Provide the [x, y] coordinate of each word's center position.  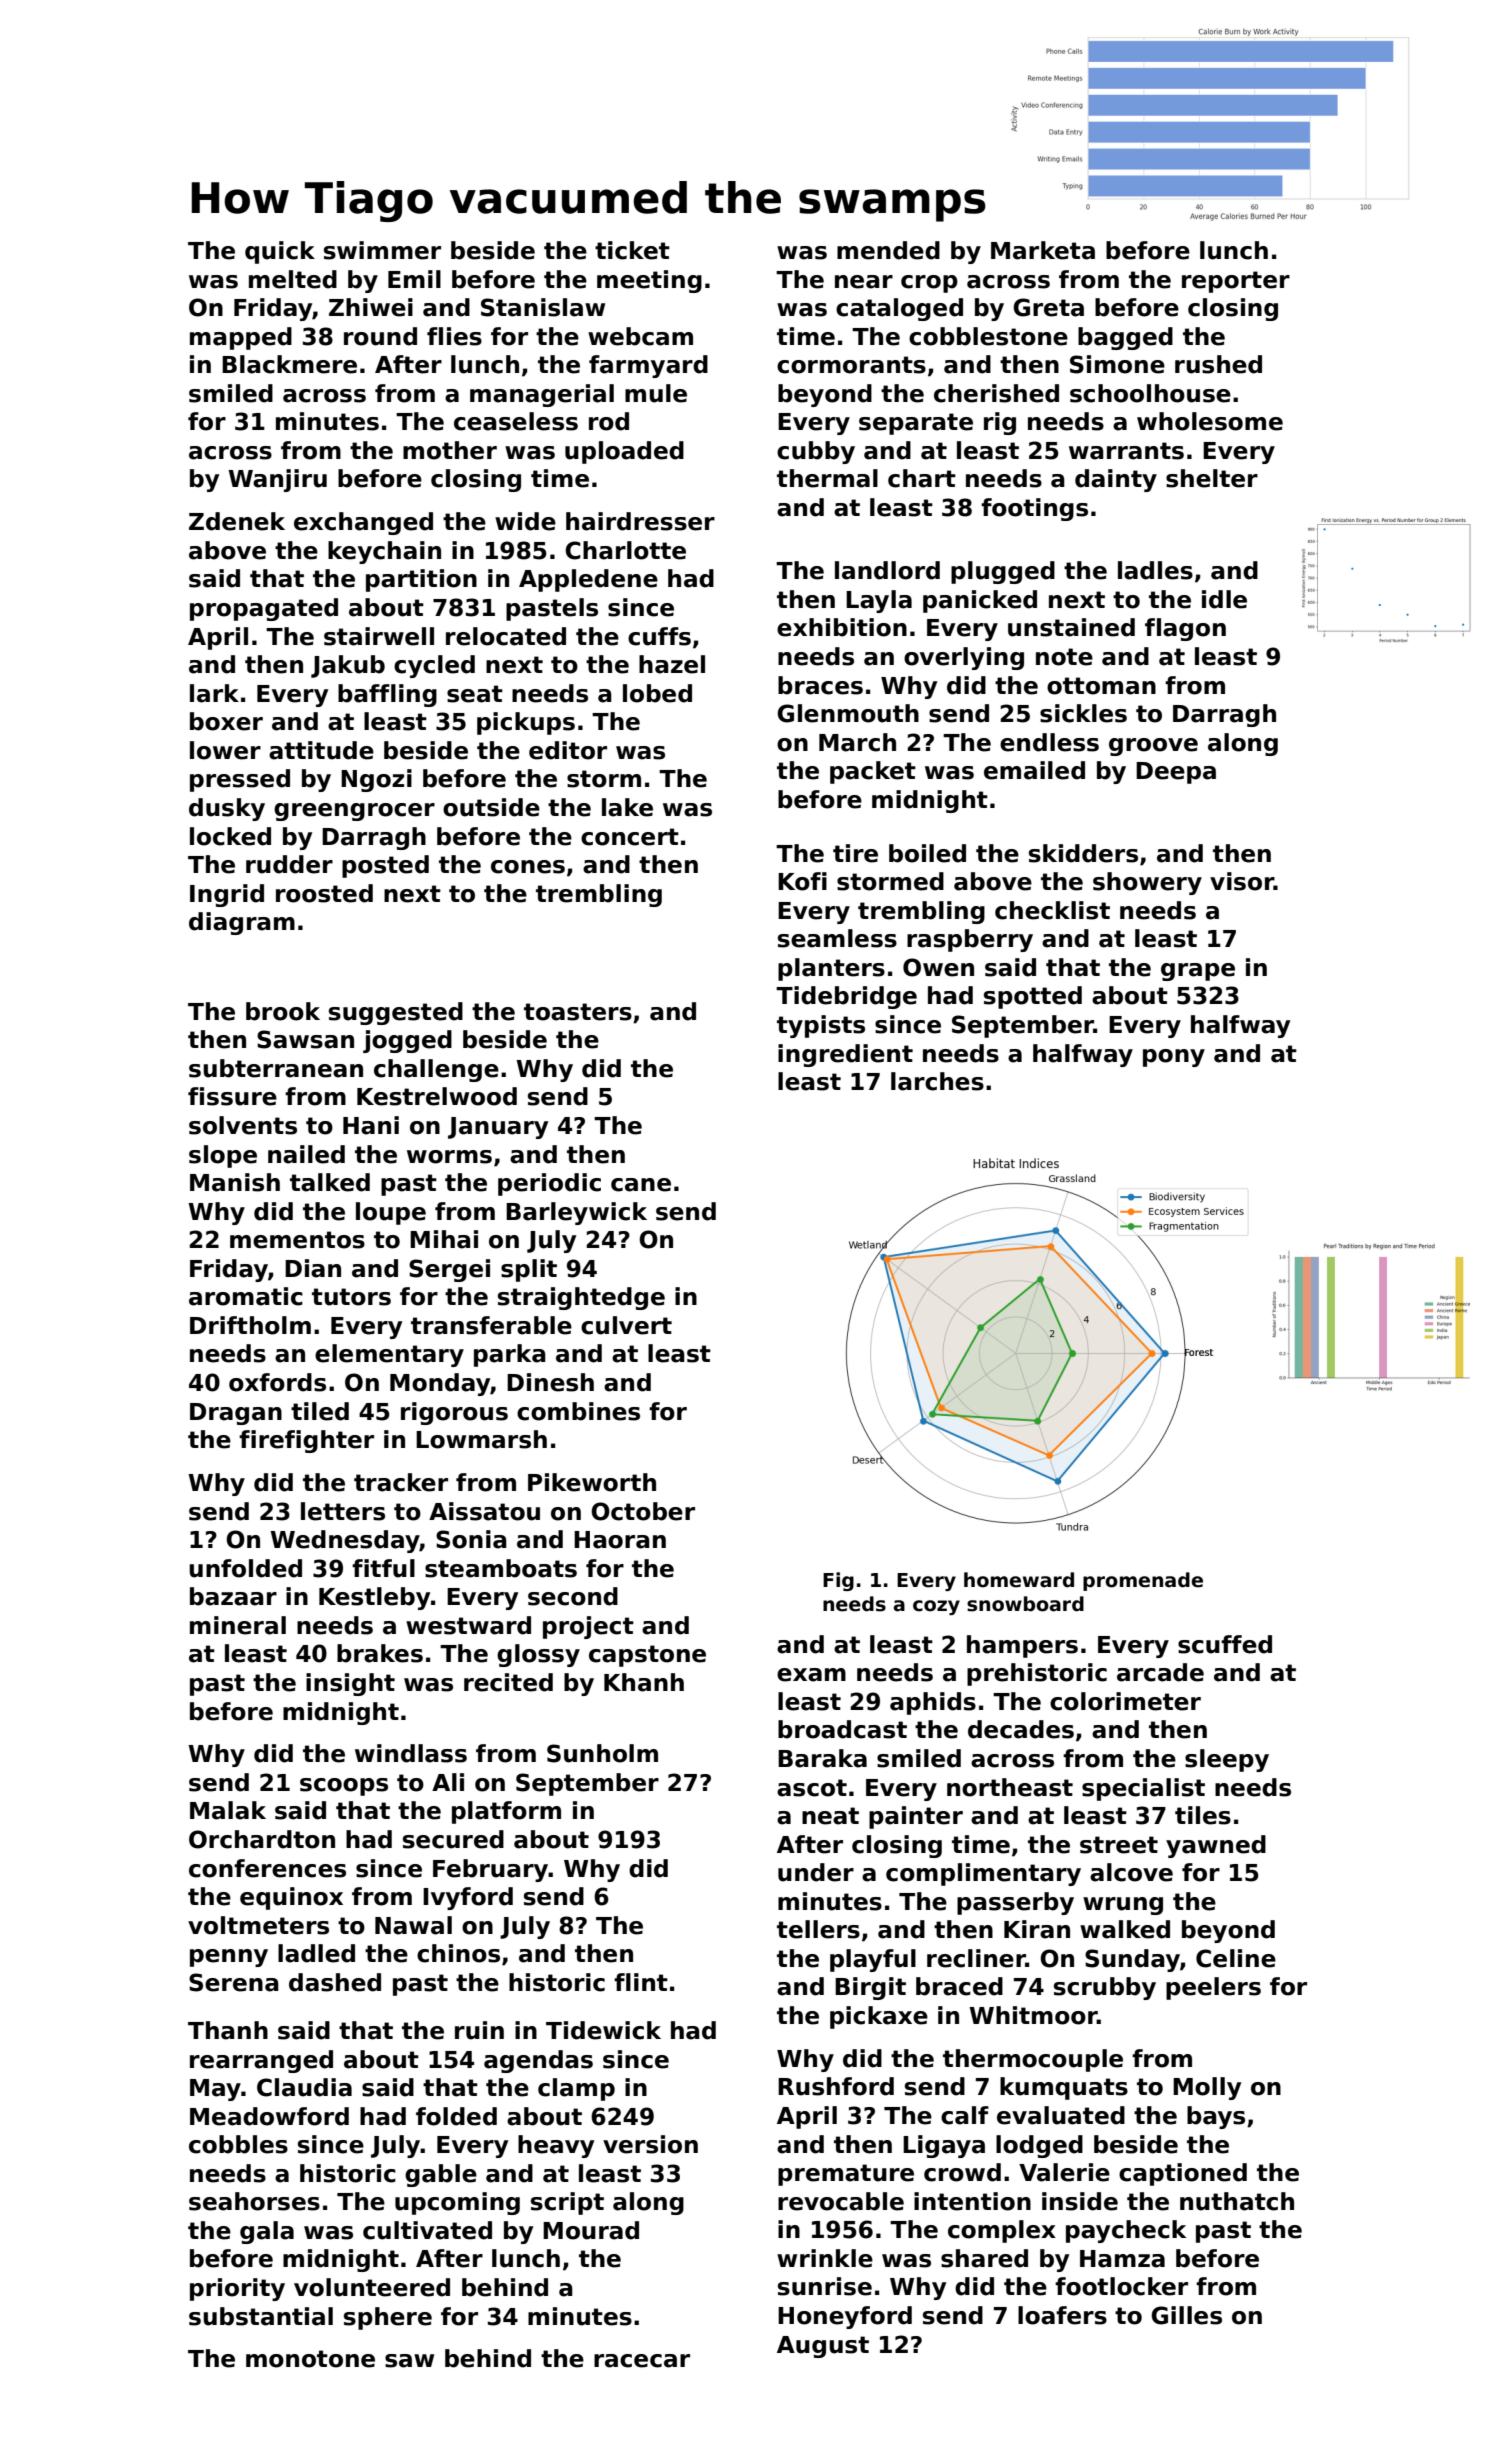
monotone [310, 2359]
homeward [1019, 1580]
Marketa [1043, 250]
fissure [232, 1096]
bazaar [233, 1596]
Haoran [620, 1540]
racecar [642, 2361]
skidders [1083, 853]
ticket [632, 250]
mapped [241, 338]
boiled [927, 853]
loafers [1062, 2315]
